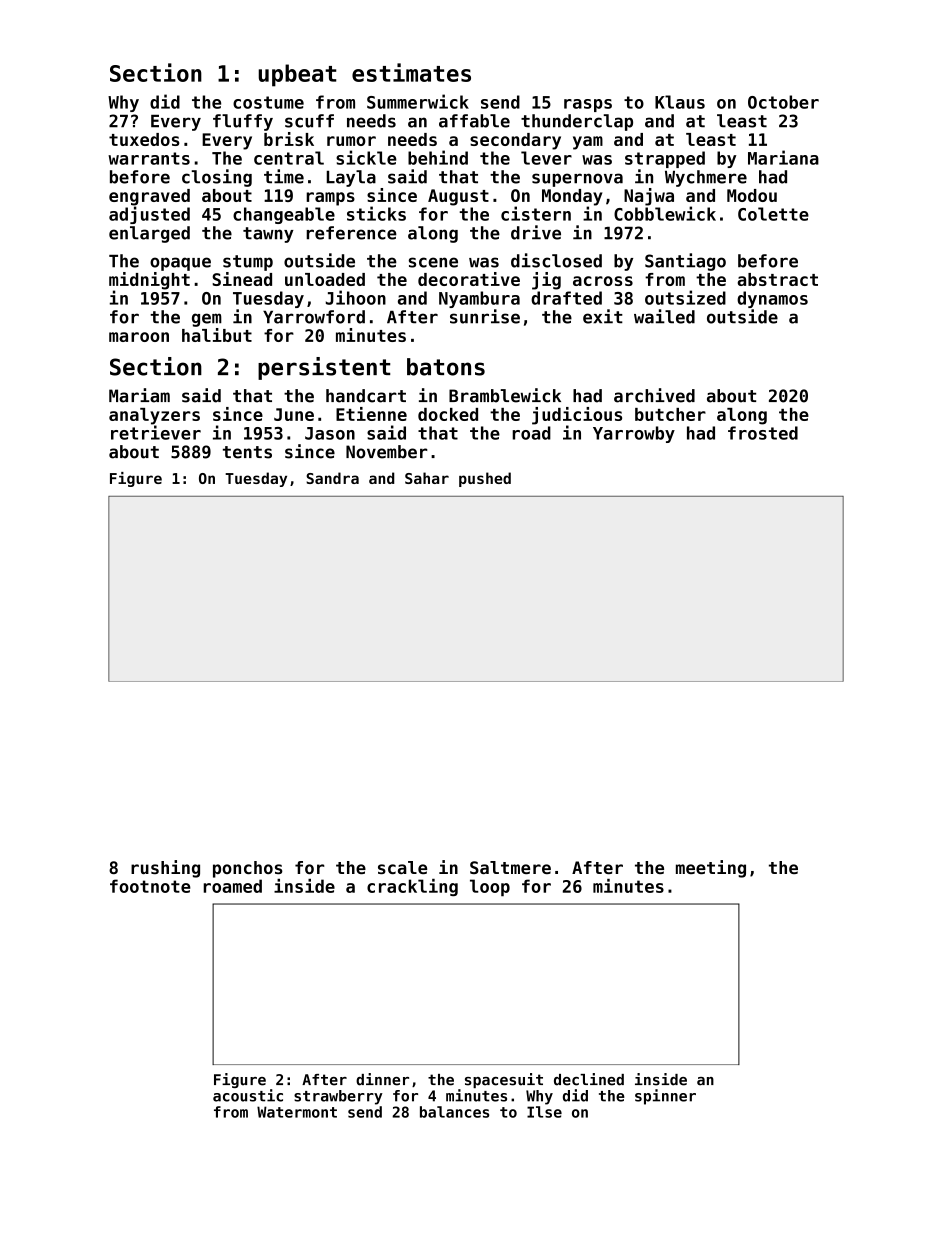 Image resolution: width=952 pixels, height=1233 pixels. I want to click on Klaus, so click(680, 102).
